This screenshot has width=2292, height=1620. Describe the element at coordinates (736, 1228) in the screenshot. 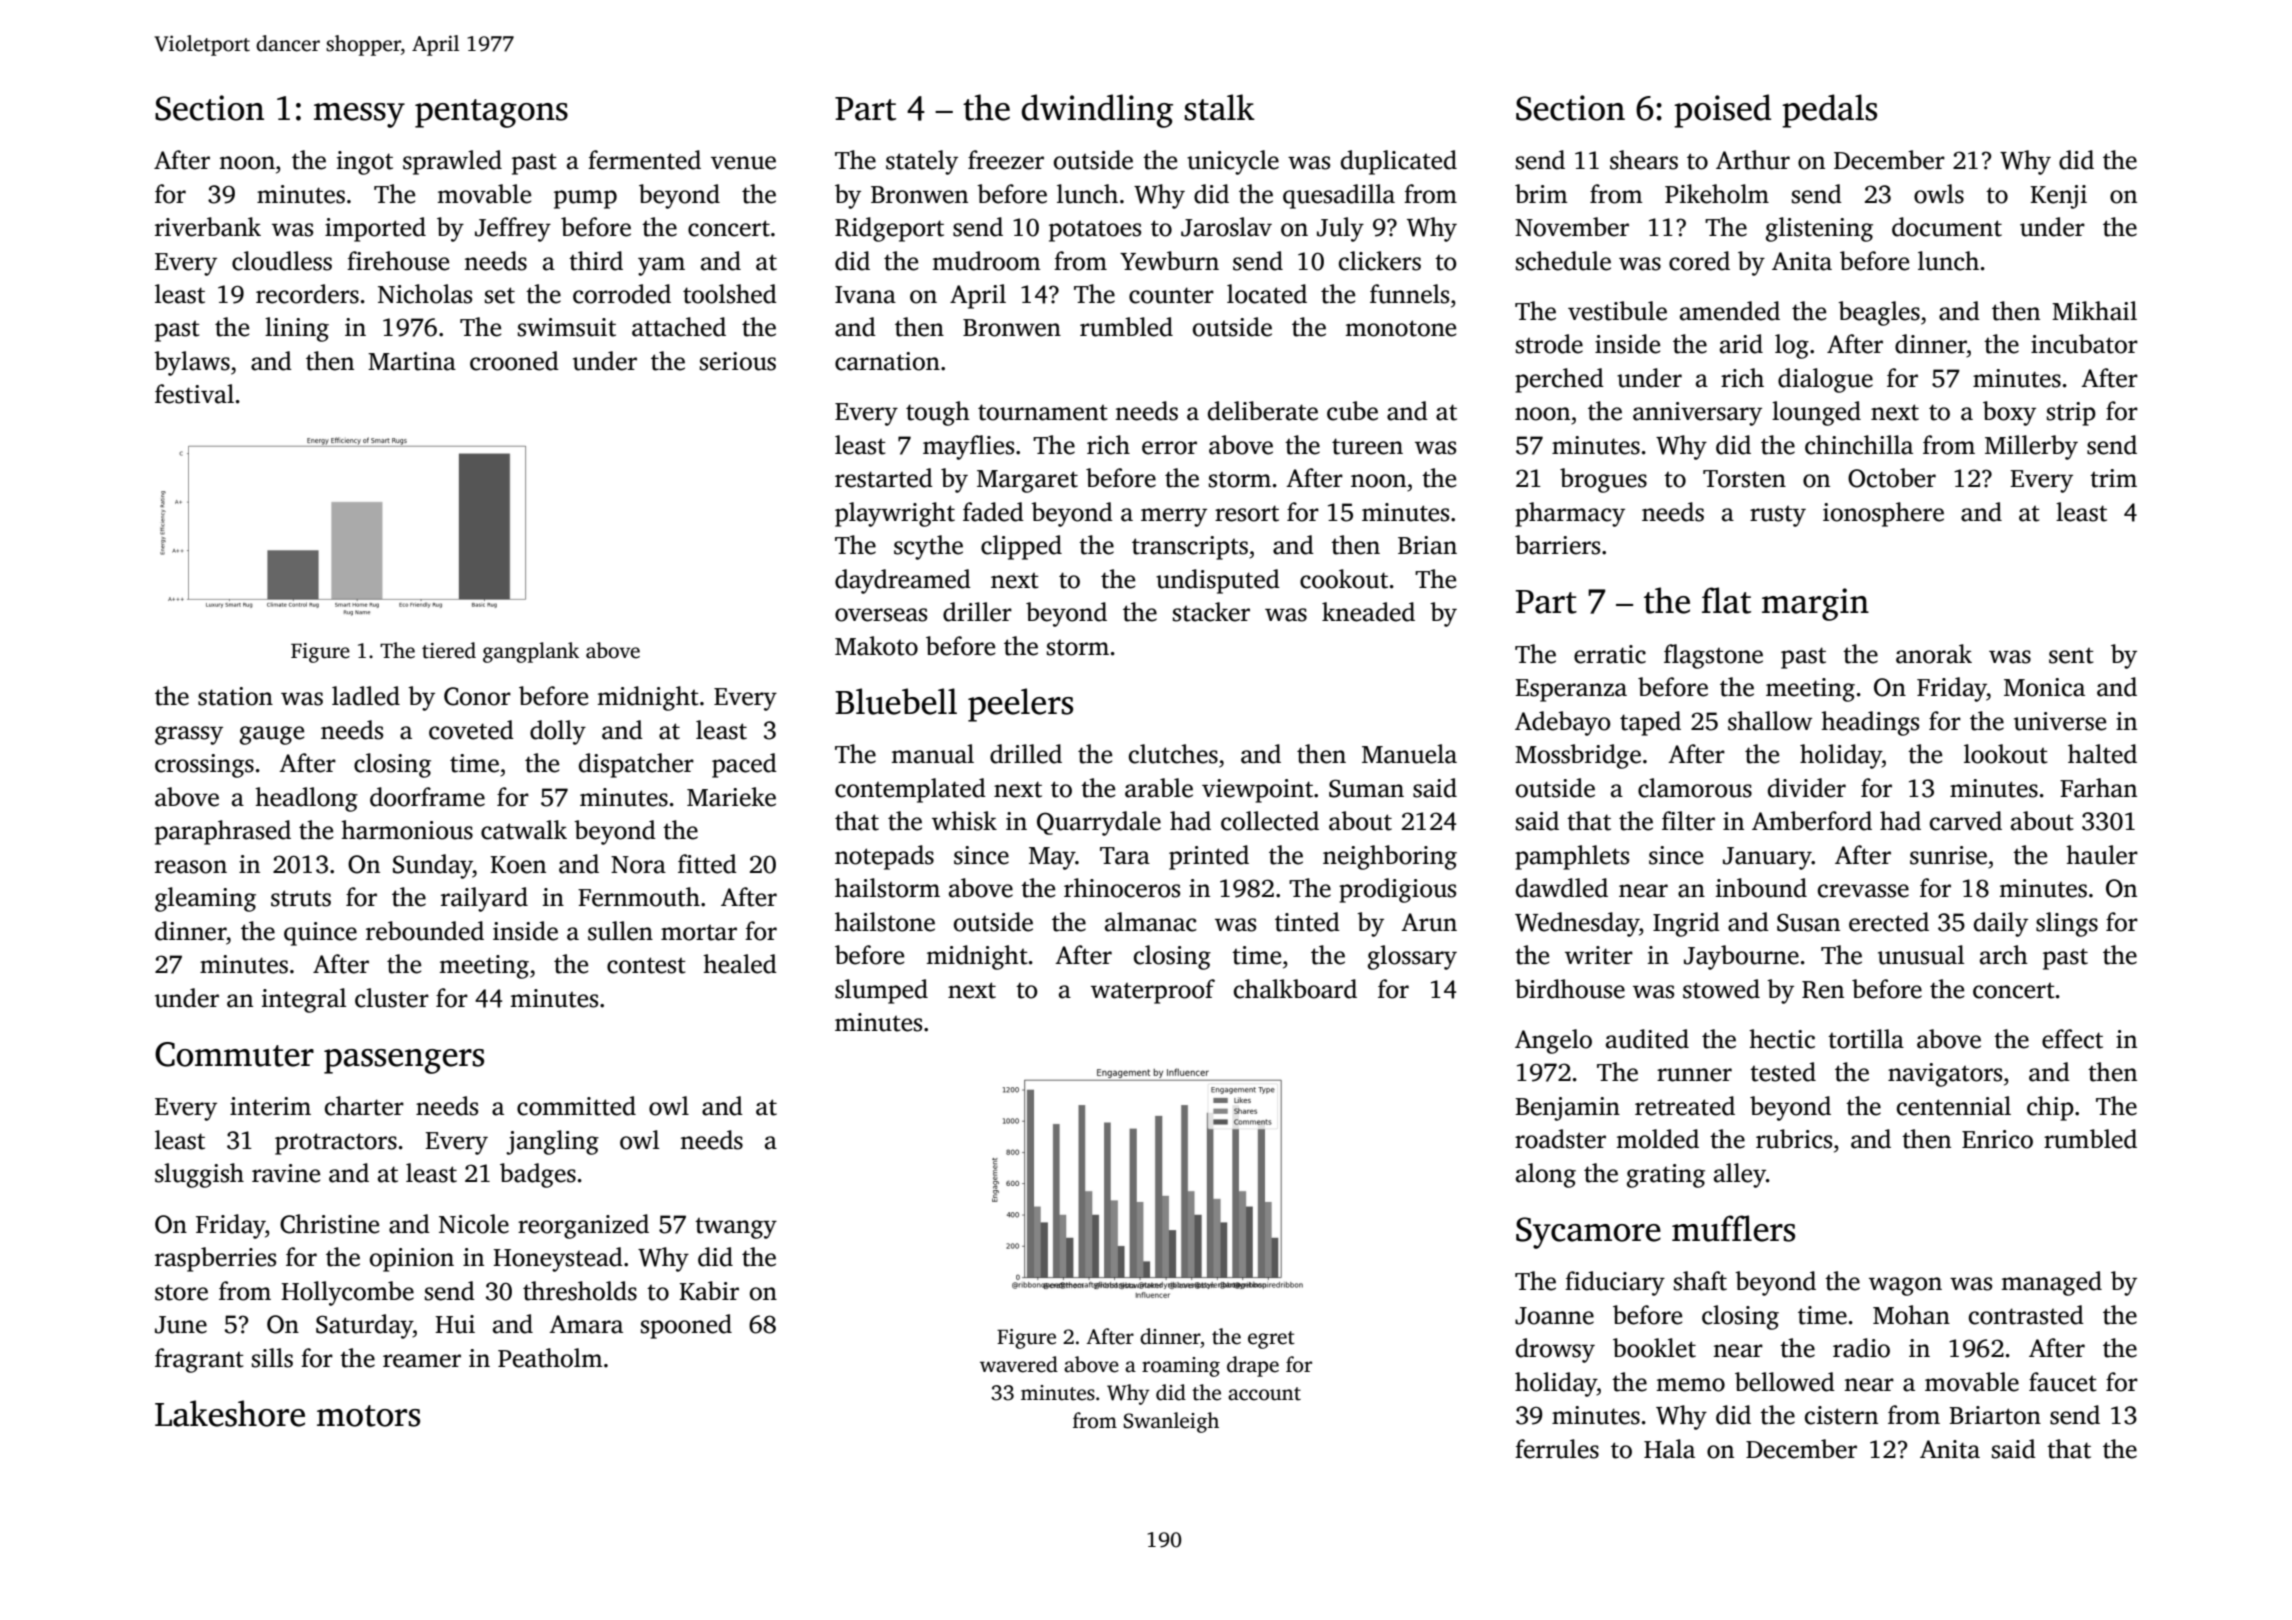

I see `twangy` at that location.
